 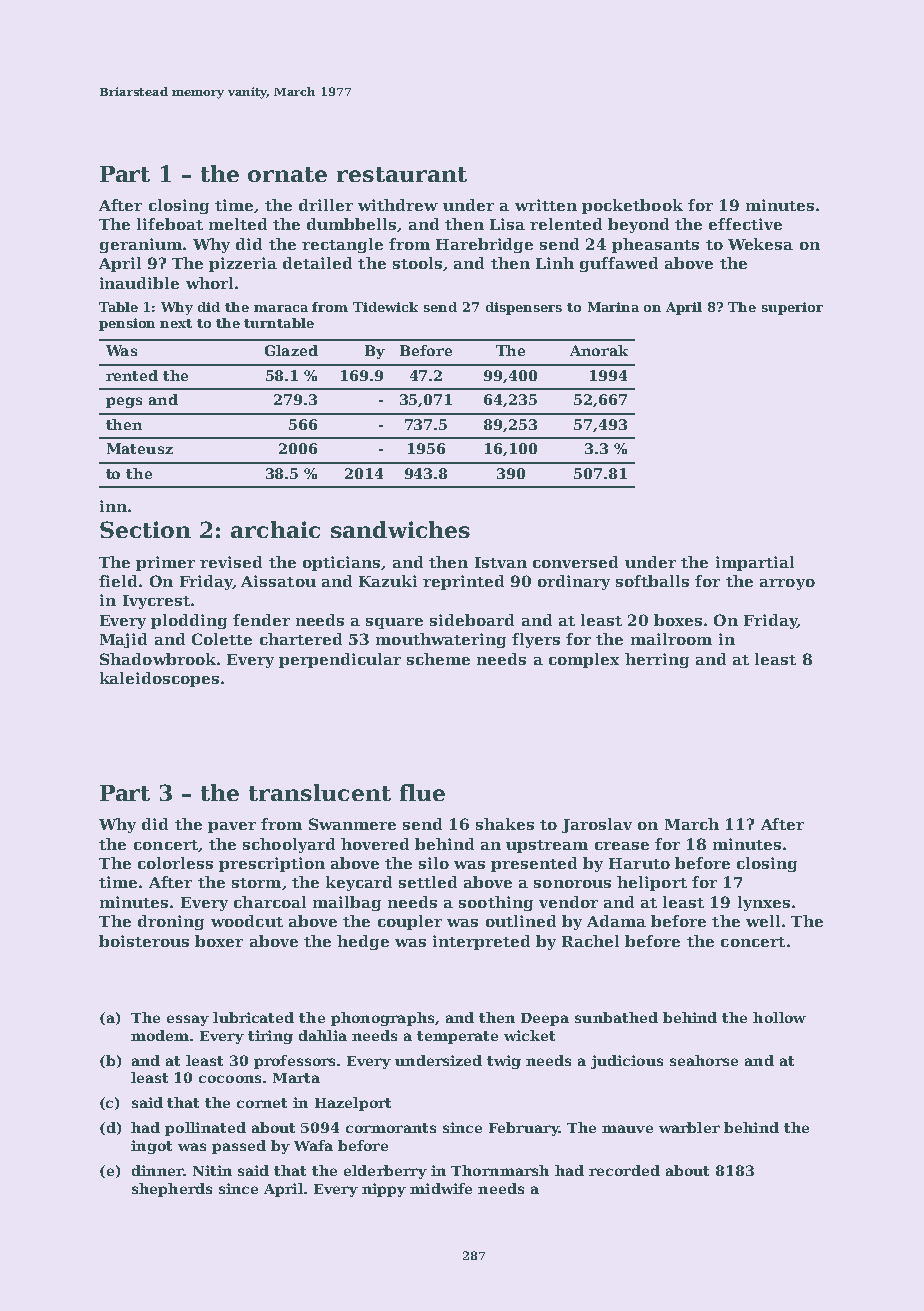 I want to click on complex, so click(x=584, y=660).
